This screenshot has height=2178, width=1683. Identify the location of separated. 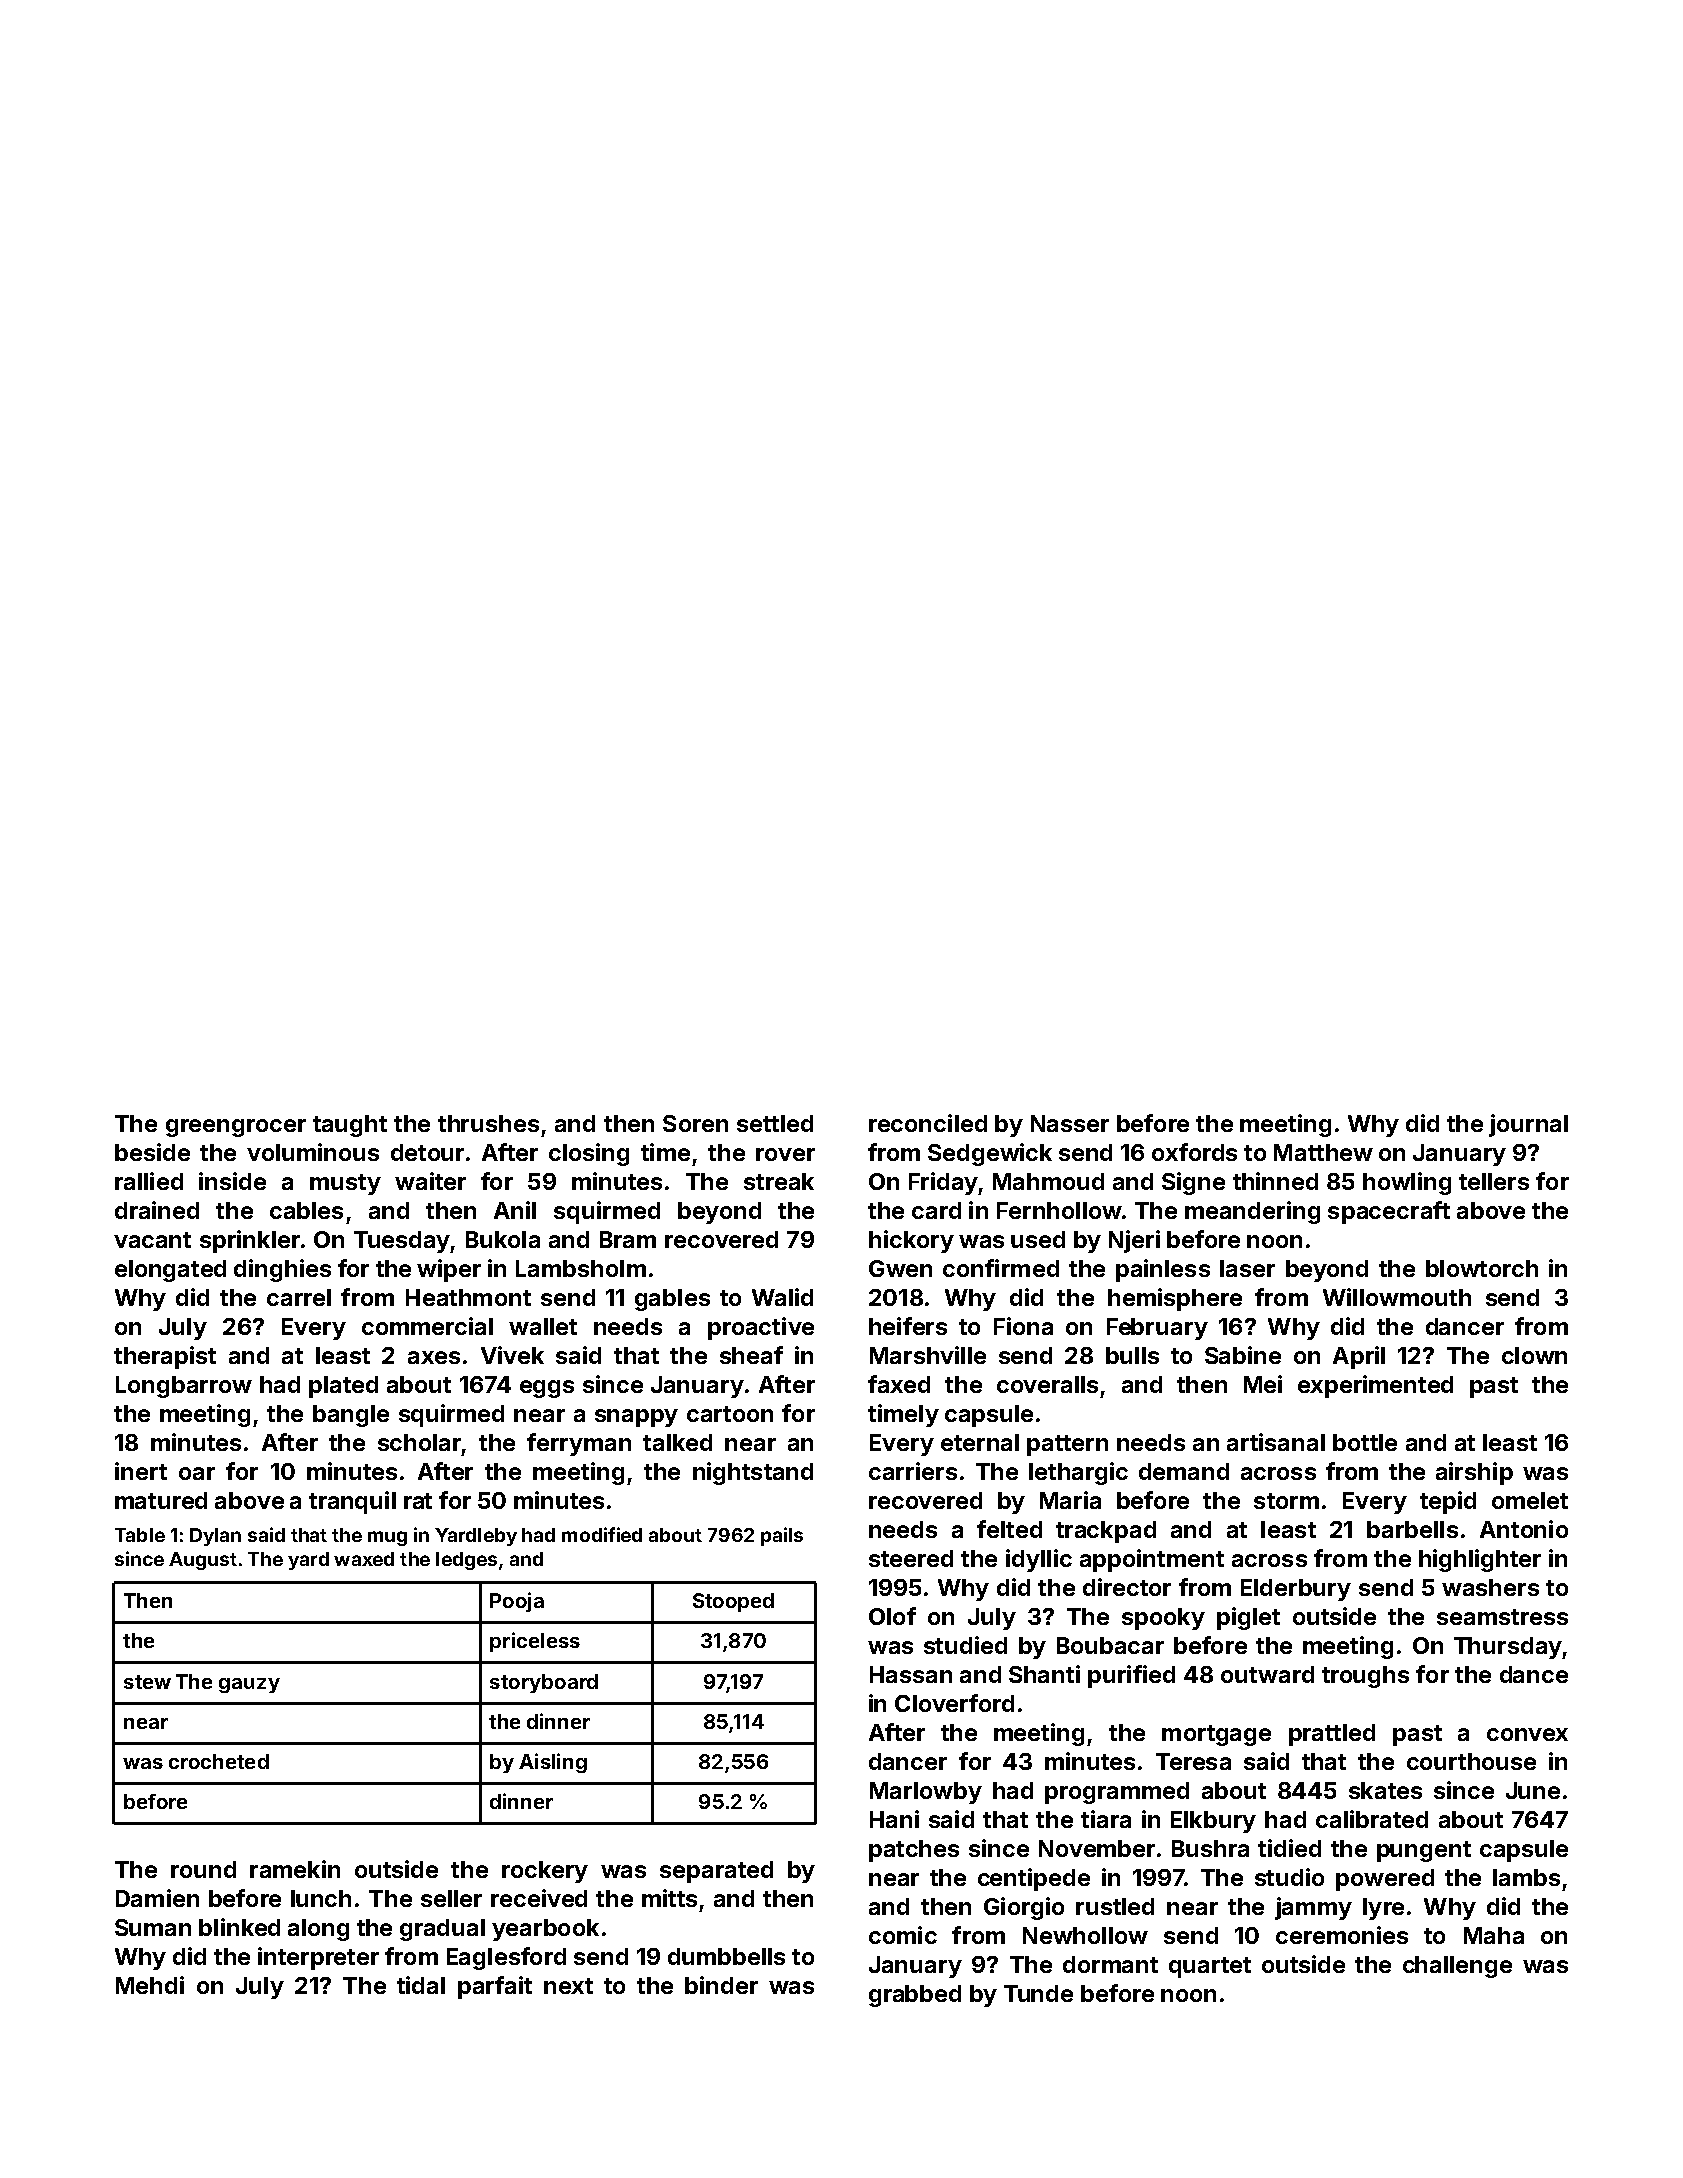
(716, 1872).
